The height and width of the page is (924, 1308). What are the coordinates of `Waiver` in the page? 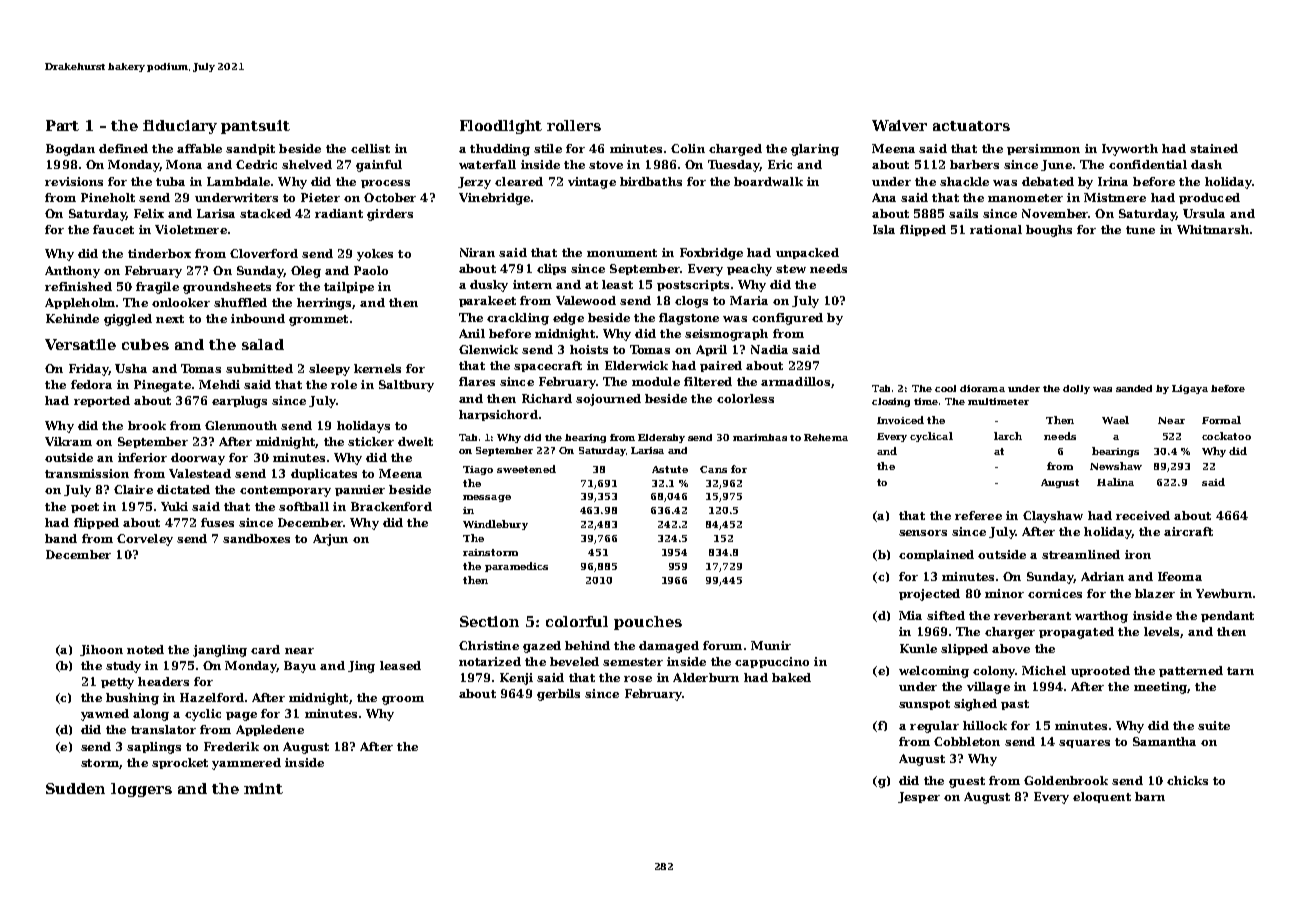 It's located at (899, 125).
